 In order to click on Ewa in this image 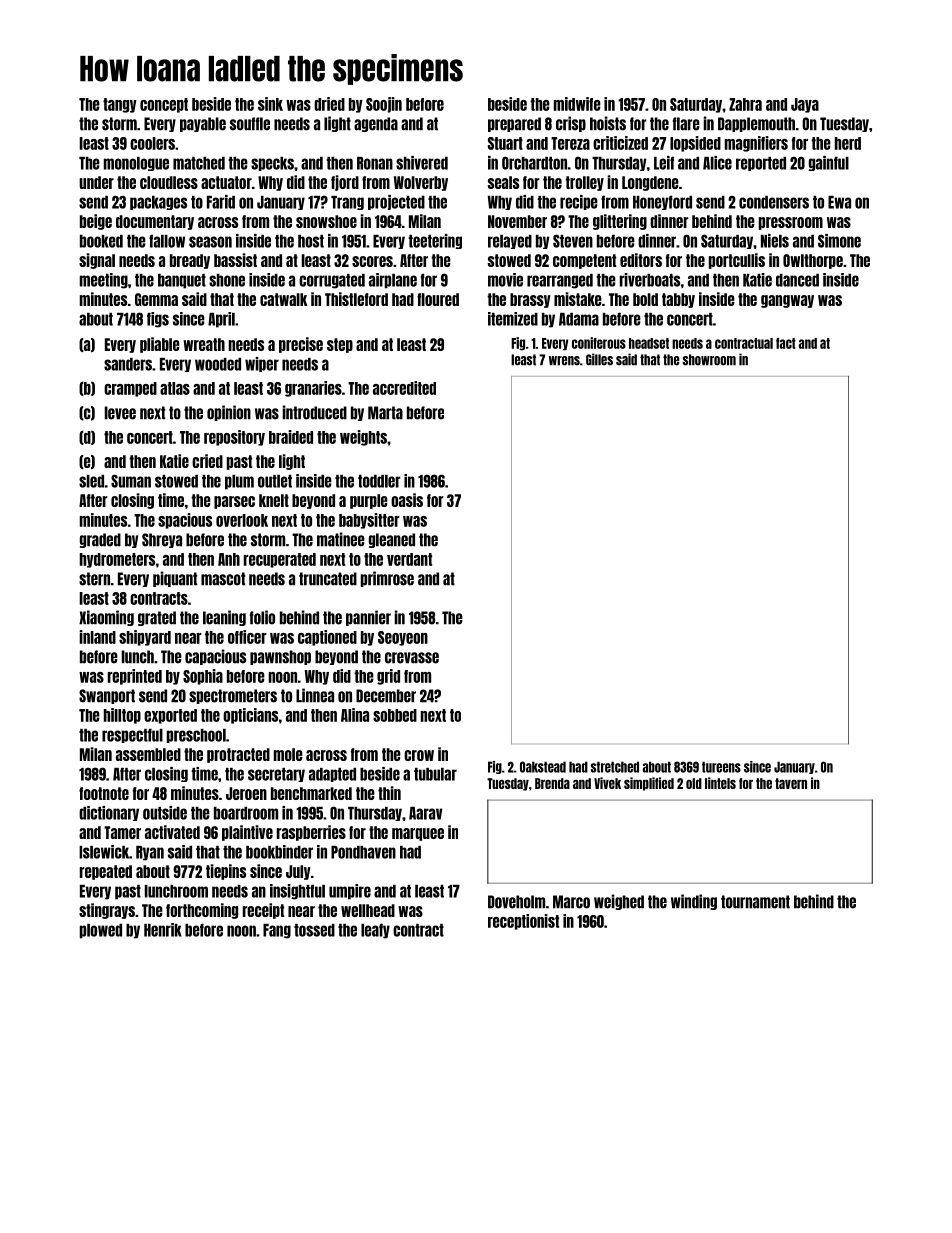, I will do `click(839, 202)`.
